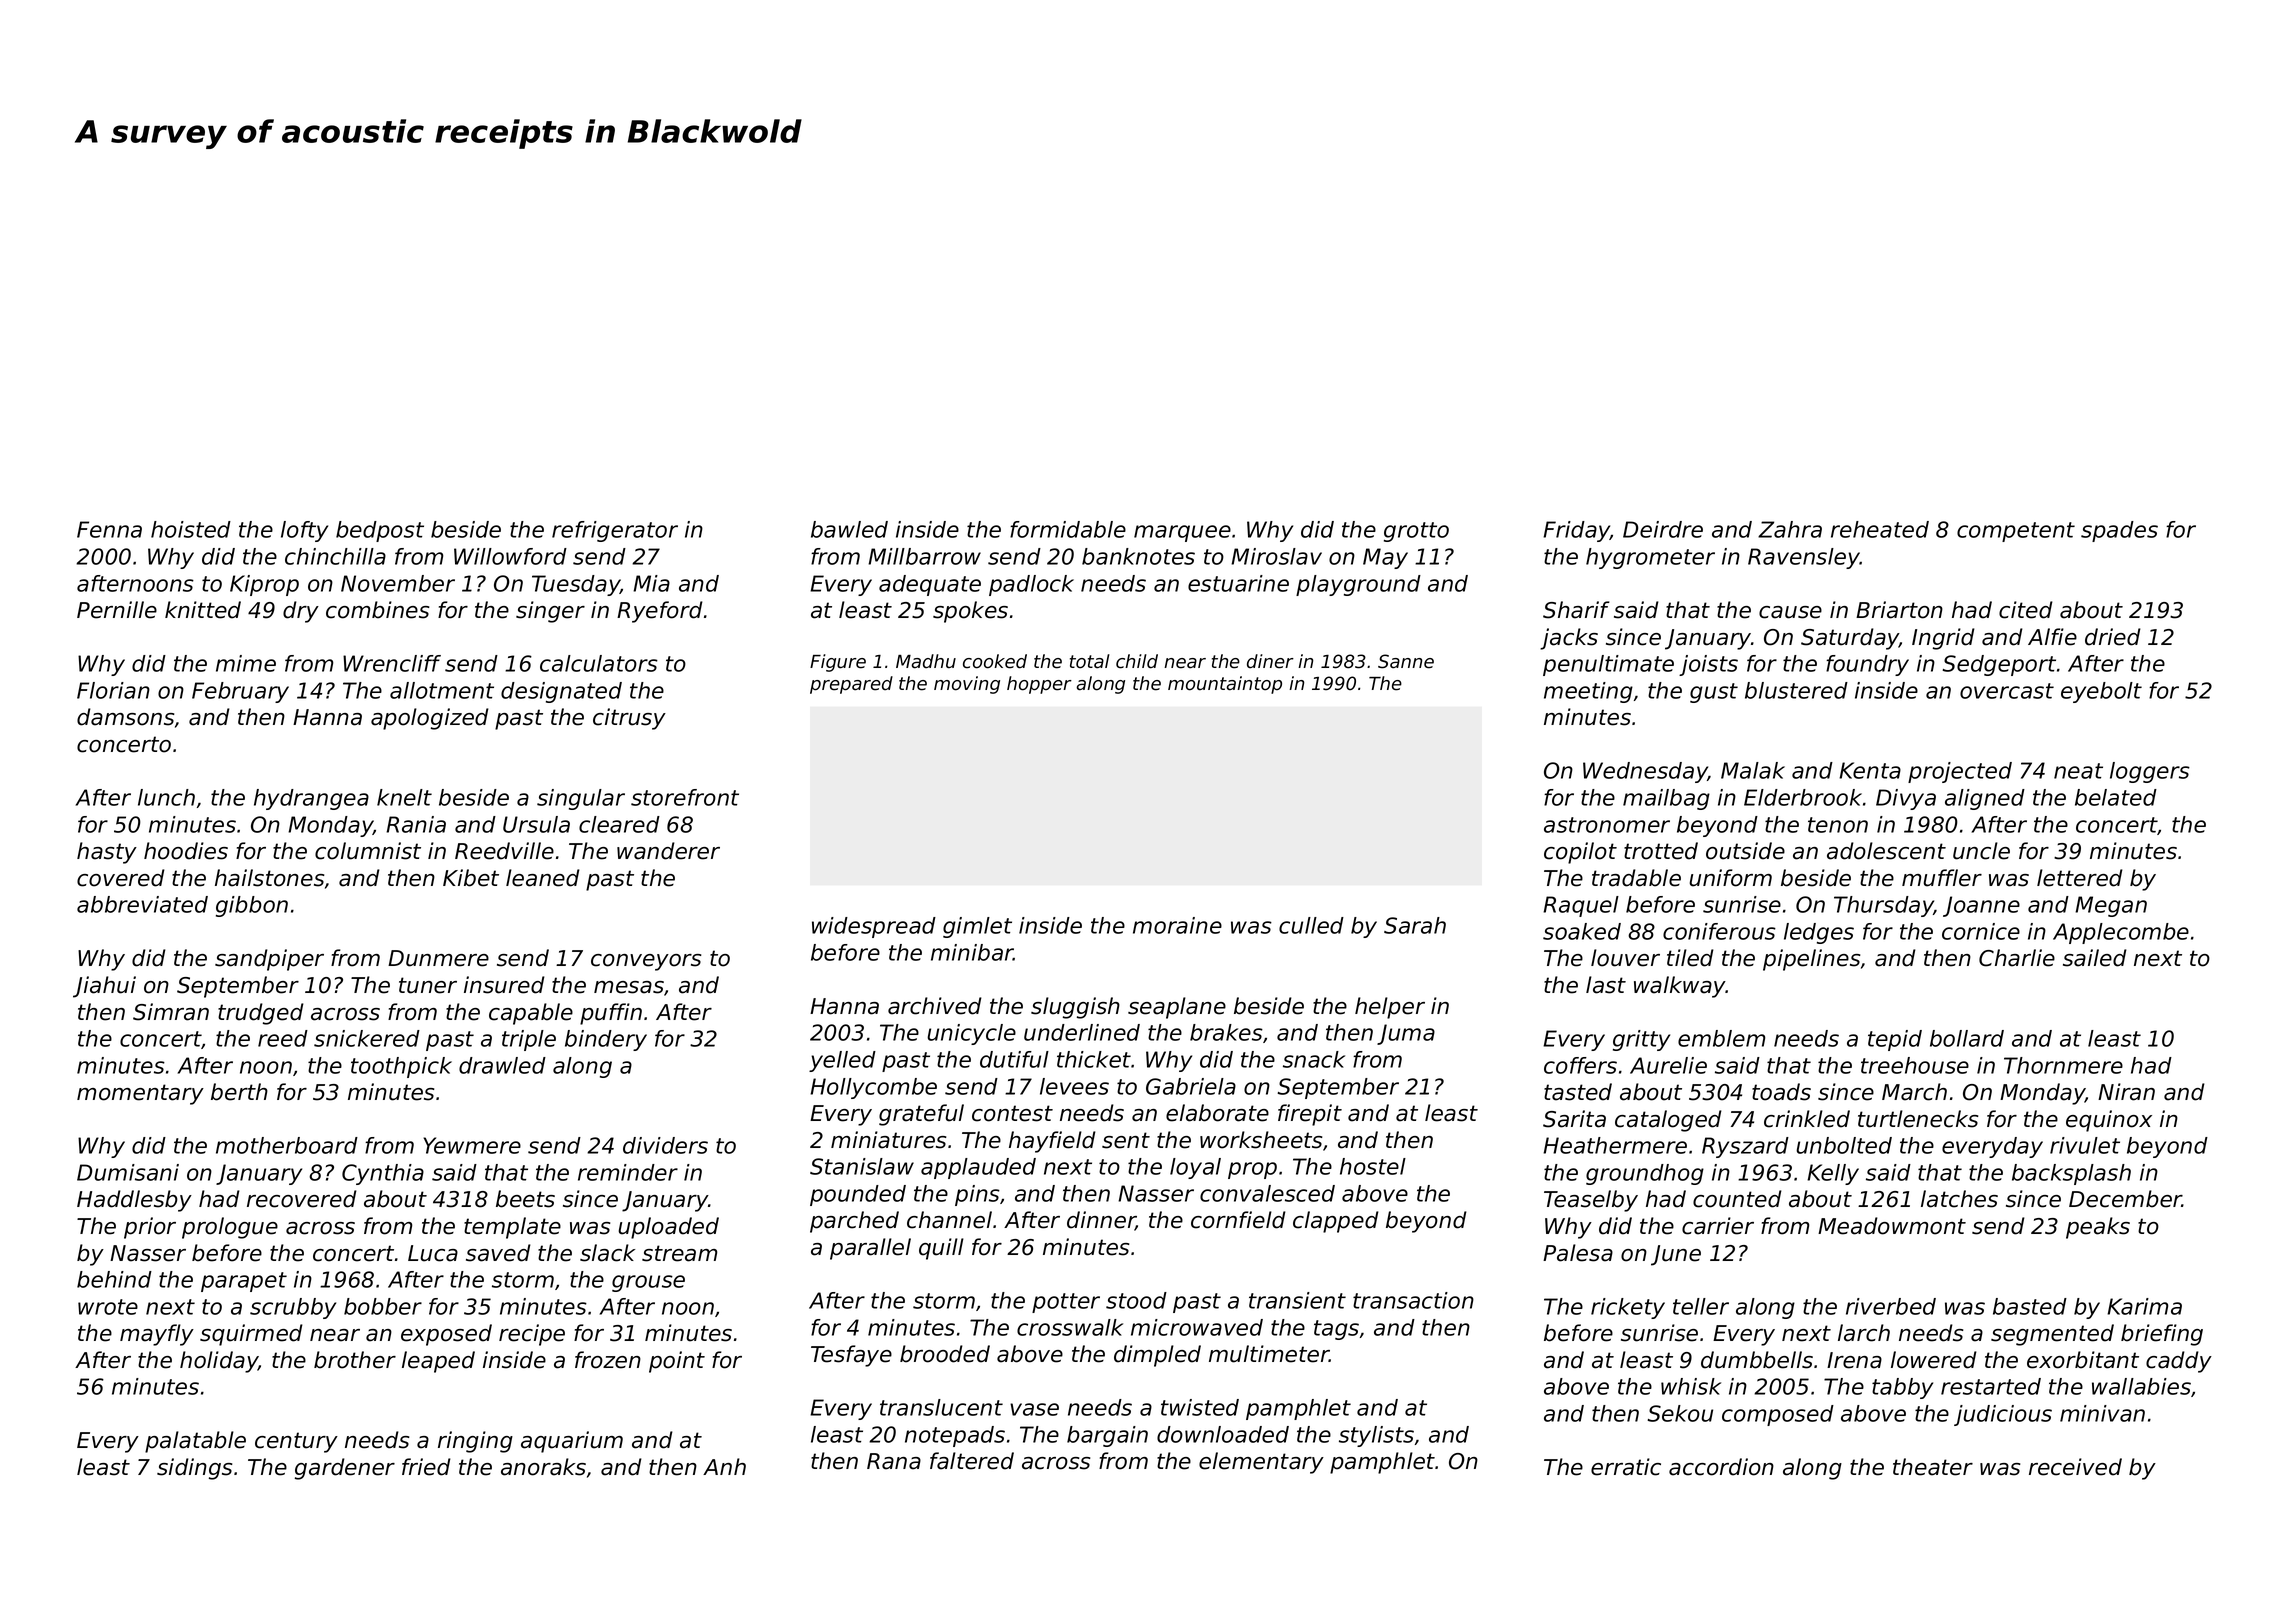  Describe the element at coordinates (842, 1061) in the image. I see `yelled` at that location.
